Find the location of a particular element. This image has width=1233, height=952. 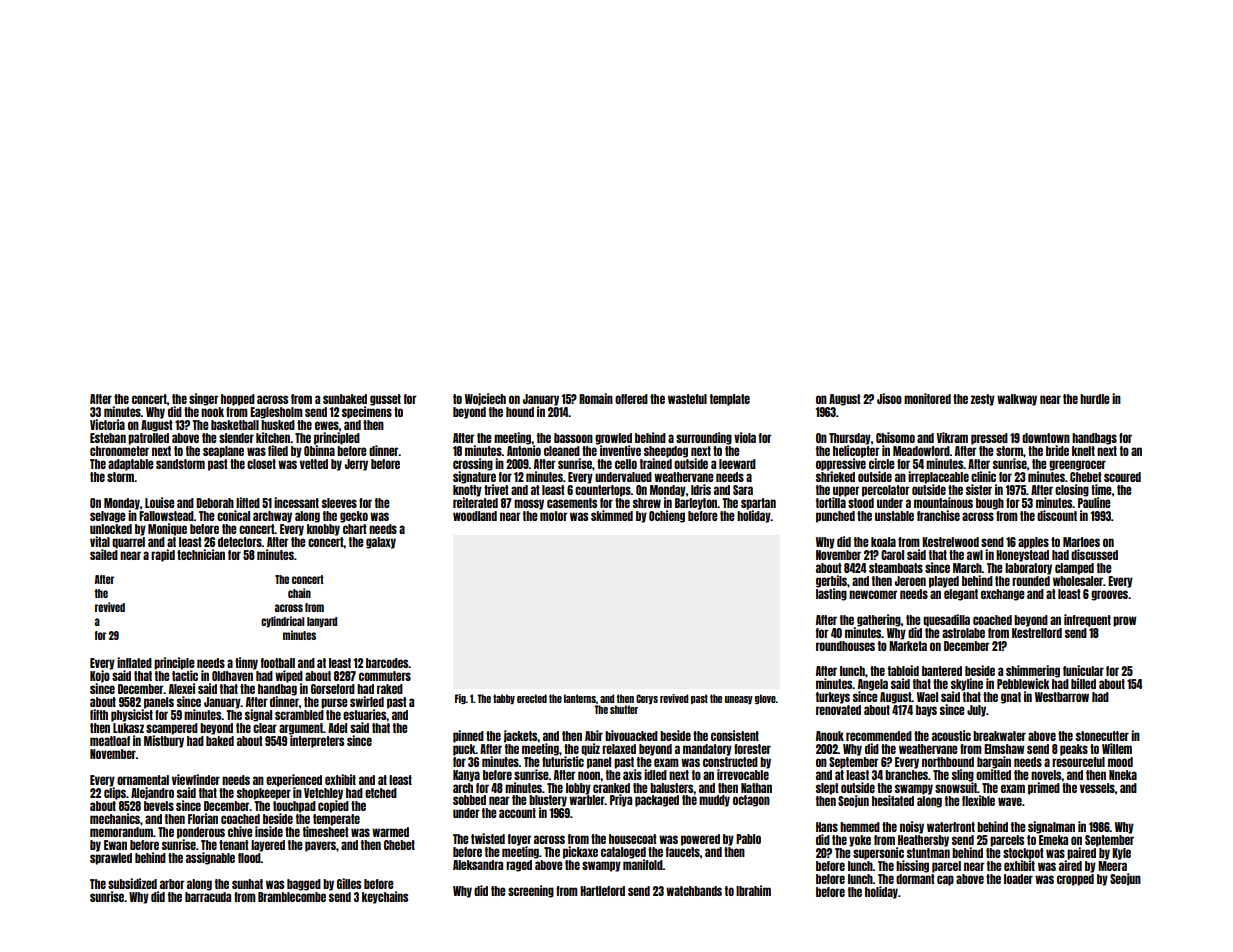

viola is located at coordinates (745, 437).
